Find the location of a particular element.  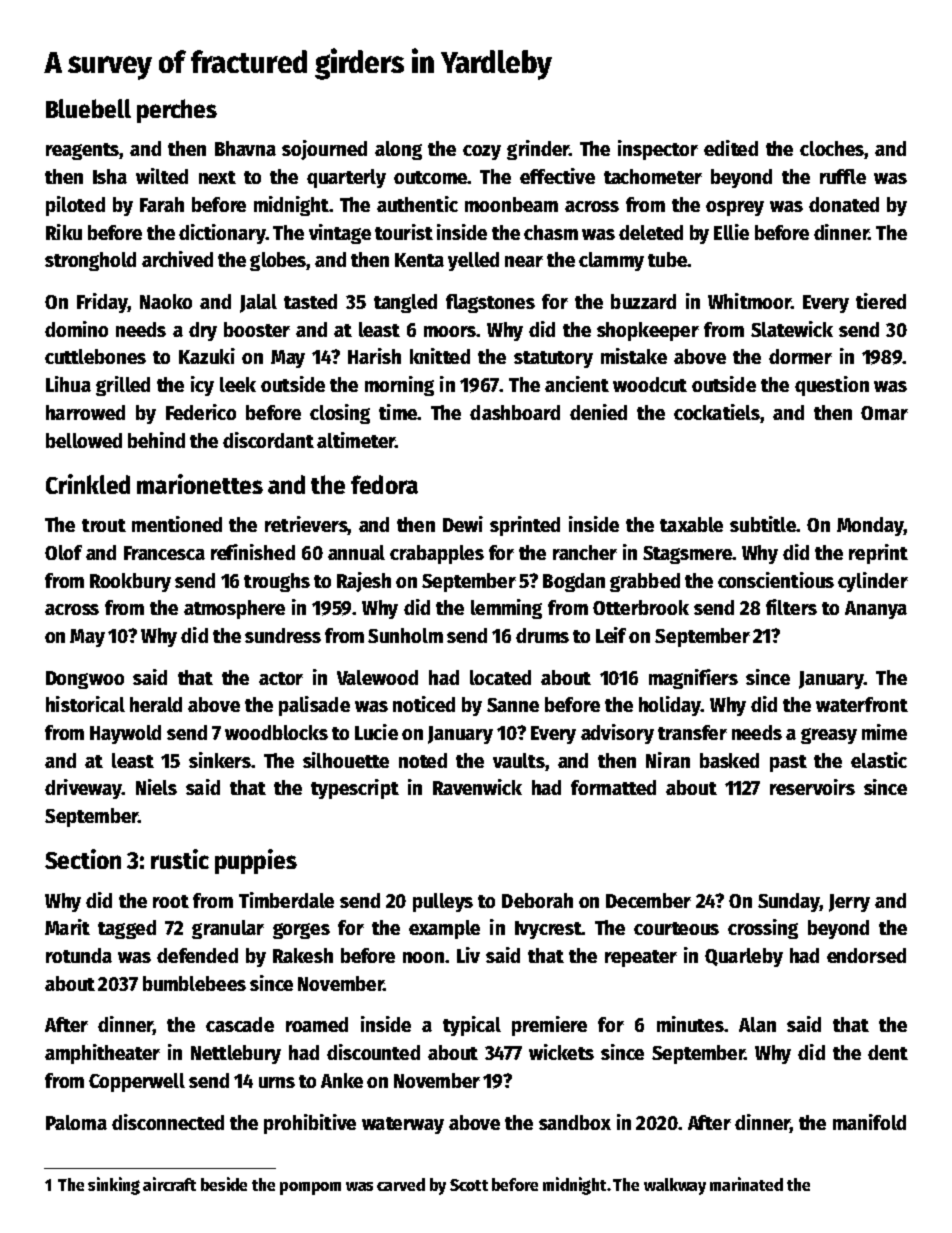

Scott is located at coordinates (469, 1185).
